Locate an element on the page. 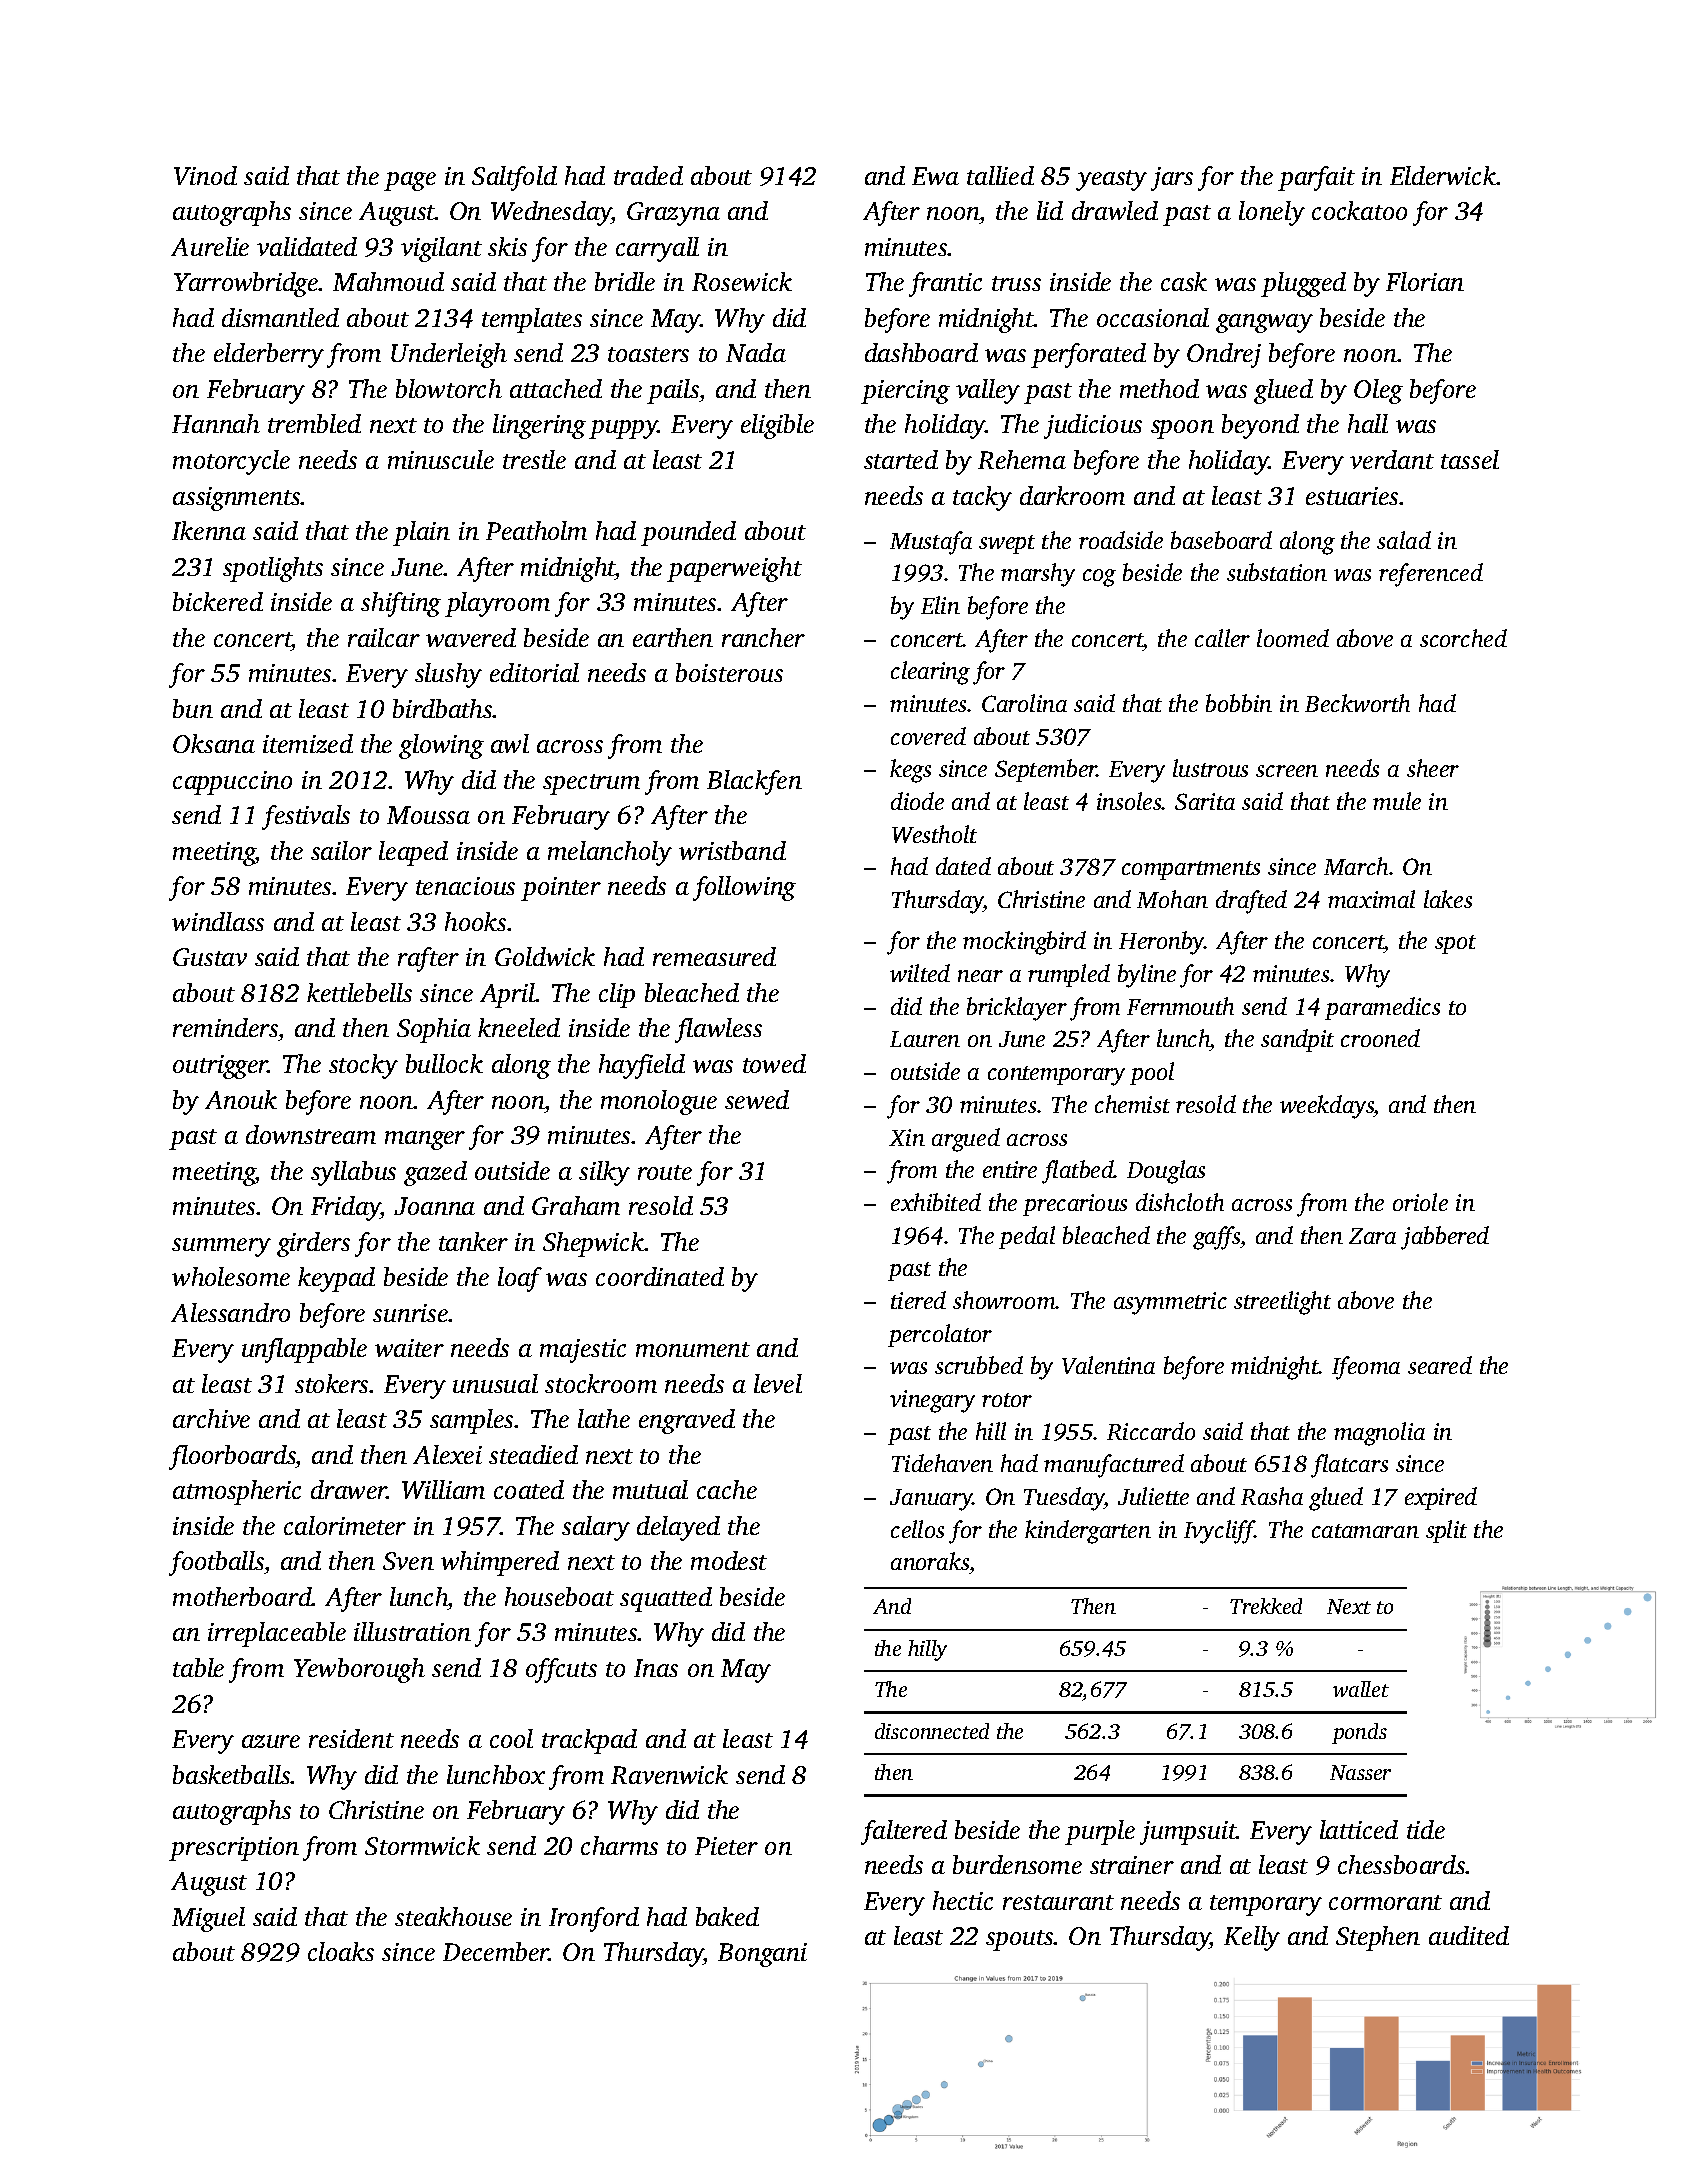 Image resolution: width=1683 pixels, height=2178 pixels. Ironford is located at coordinates (594, 1919).
